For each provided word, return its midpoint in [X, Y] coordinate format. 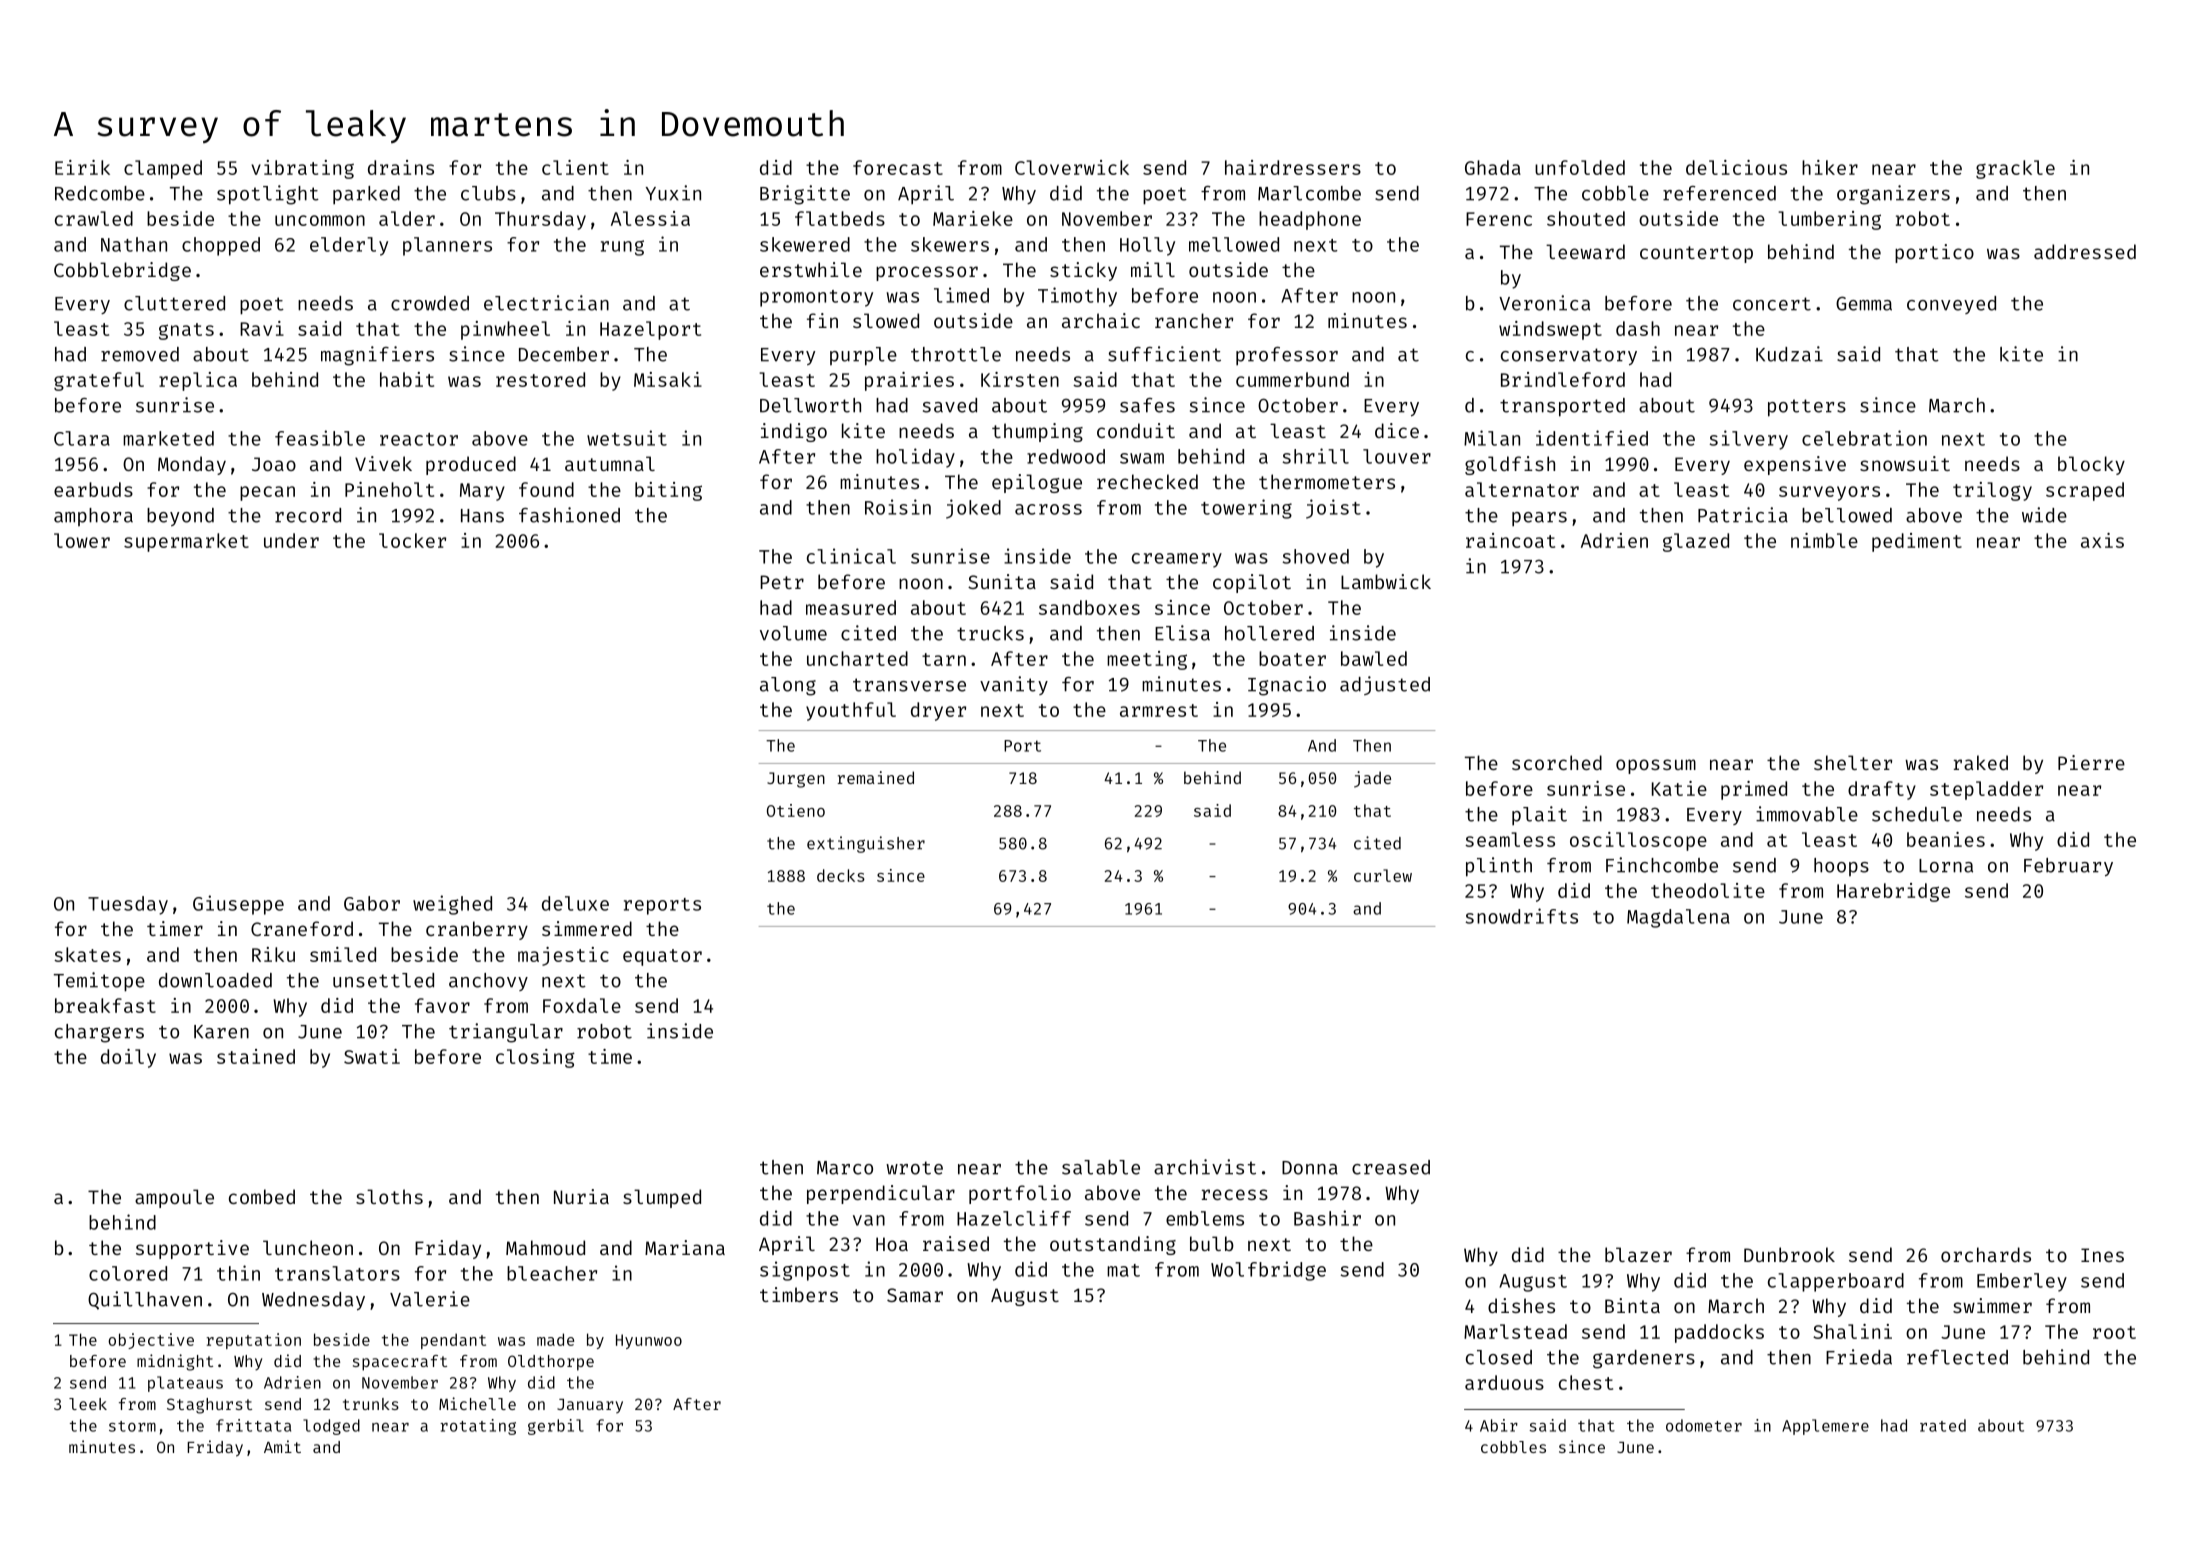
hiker [1830, 167]
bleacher [552, 1273]
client [575, 167]
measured [851, 607]
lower [82, 540]
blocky [2091, 465]
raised [956, 1243]
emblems [1205, 1218]
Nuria [581, 1196]
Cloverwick [1072, 167]
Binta [1632, 1305]
